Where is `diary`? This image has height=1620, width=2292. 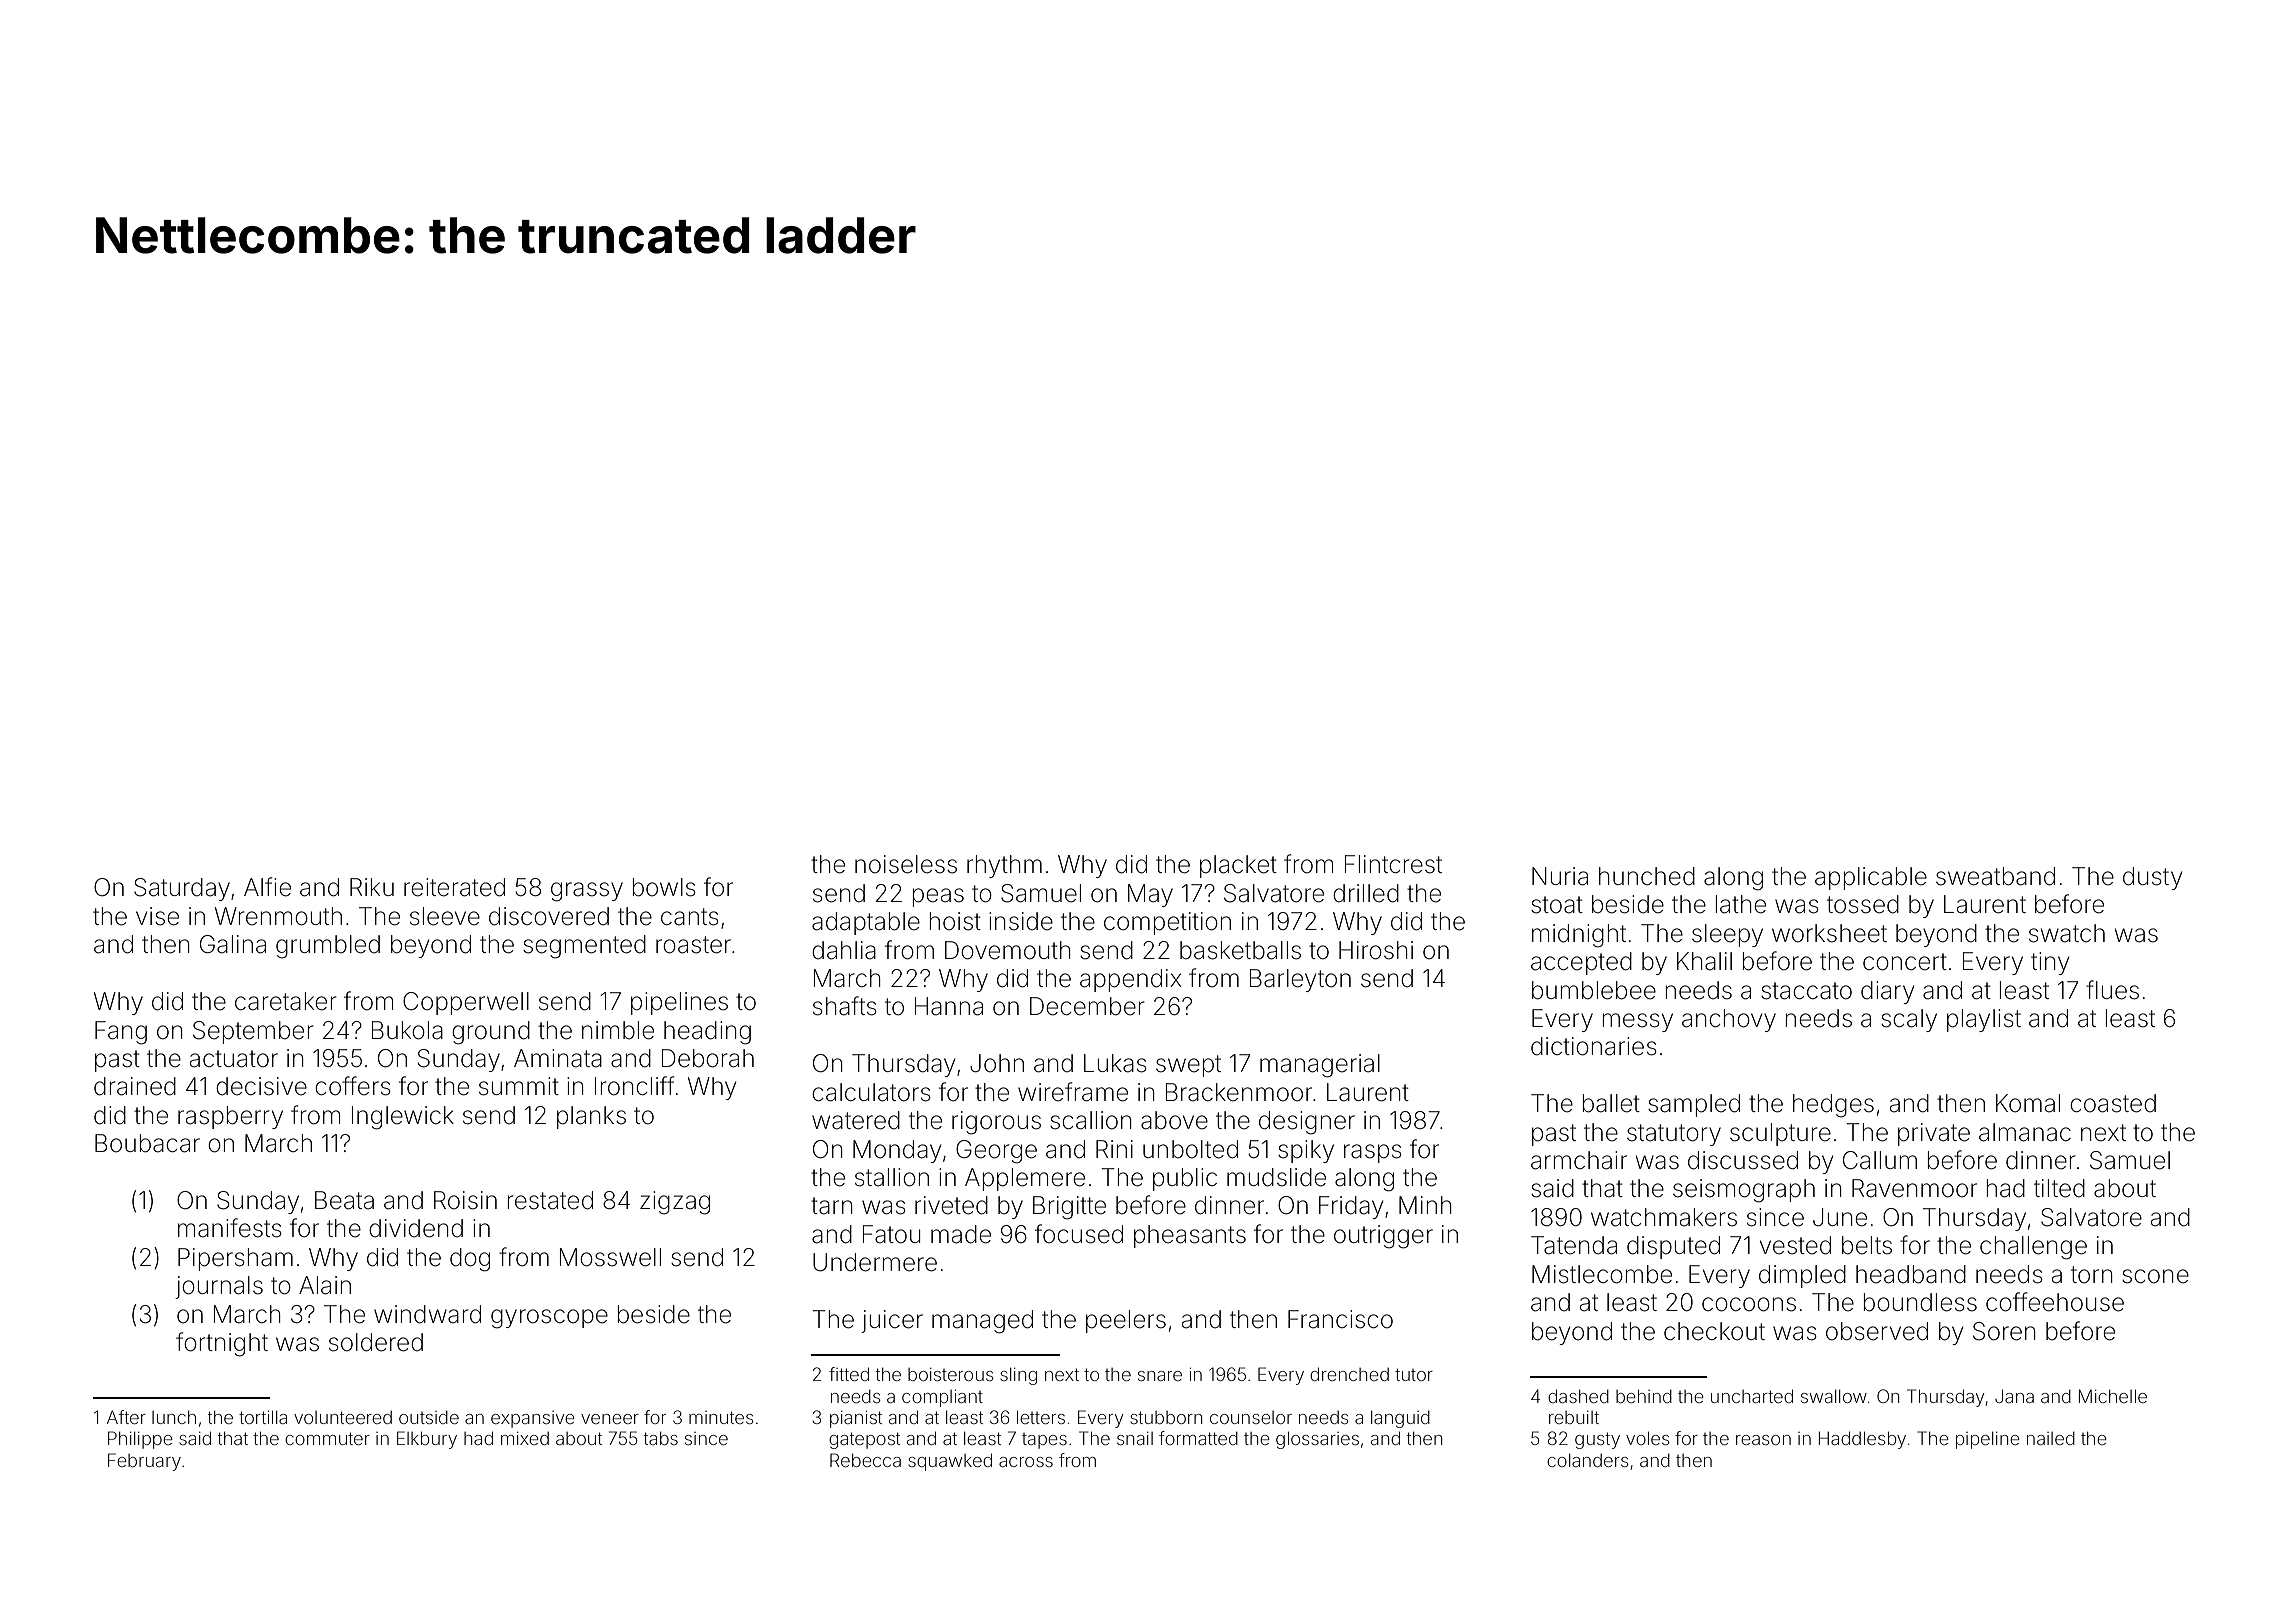 diary is located at coordinates (1887, 992).
